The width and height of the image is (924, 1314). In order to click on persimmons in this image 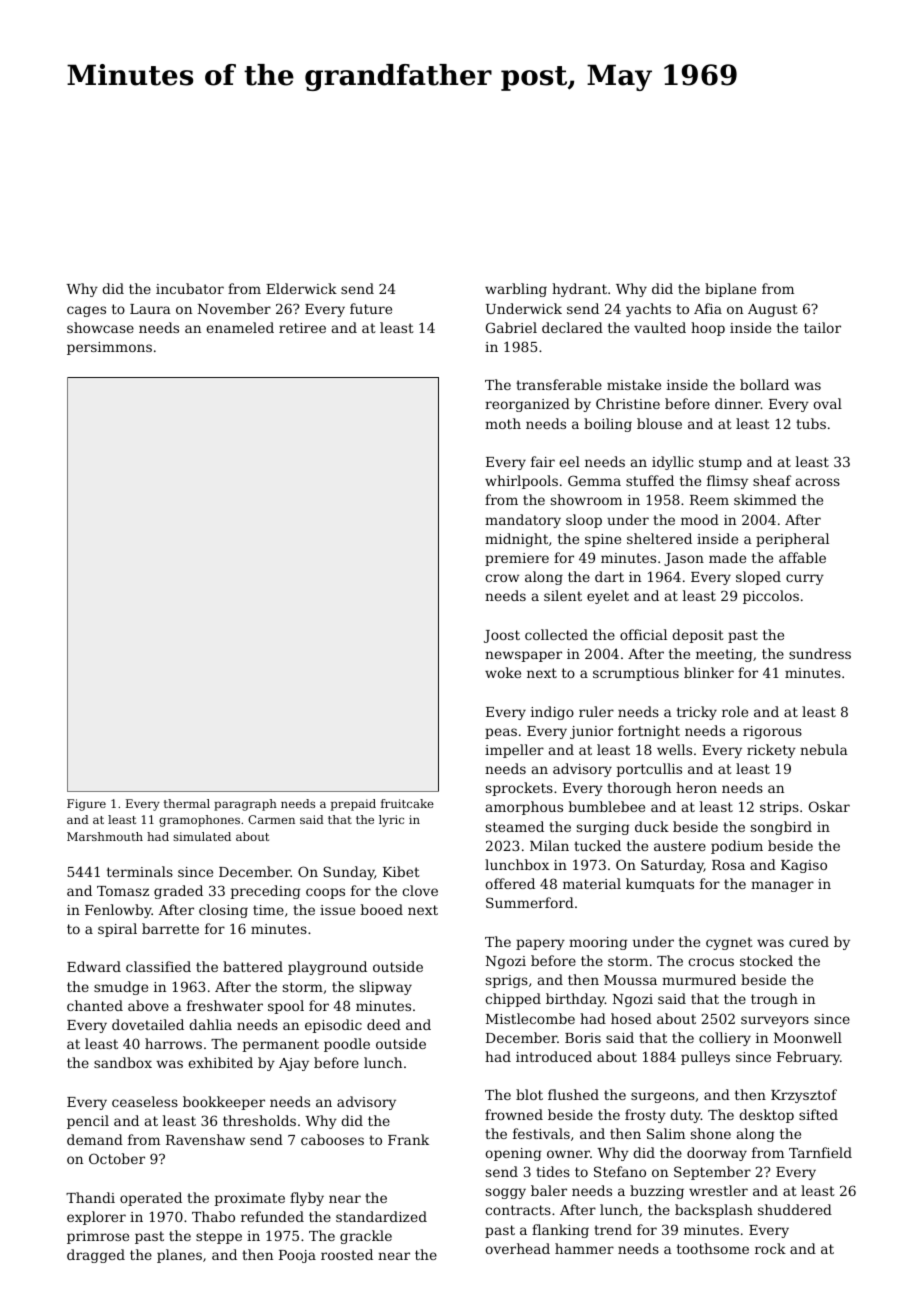, I will do `click(109, 348)`.
